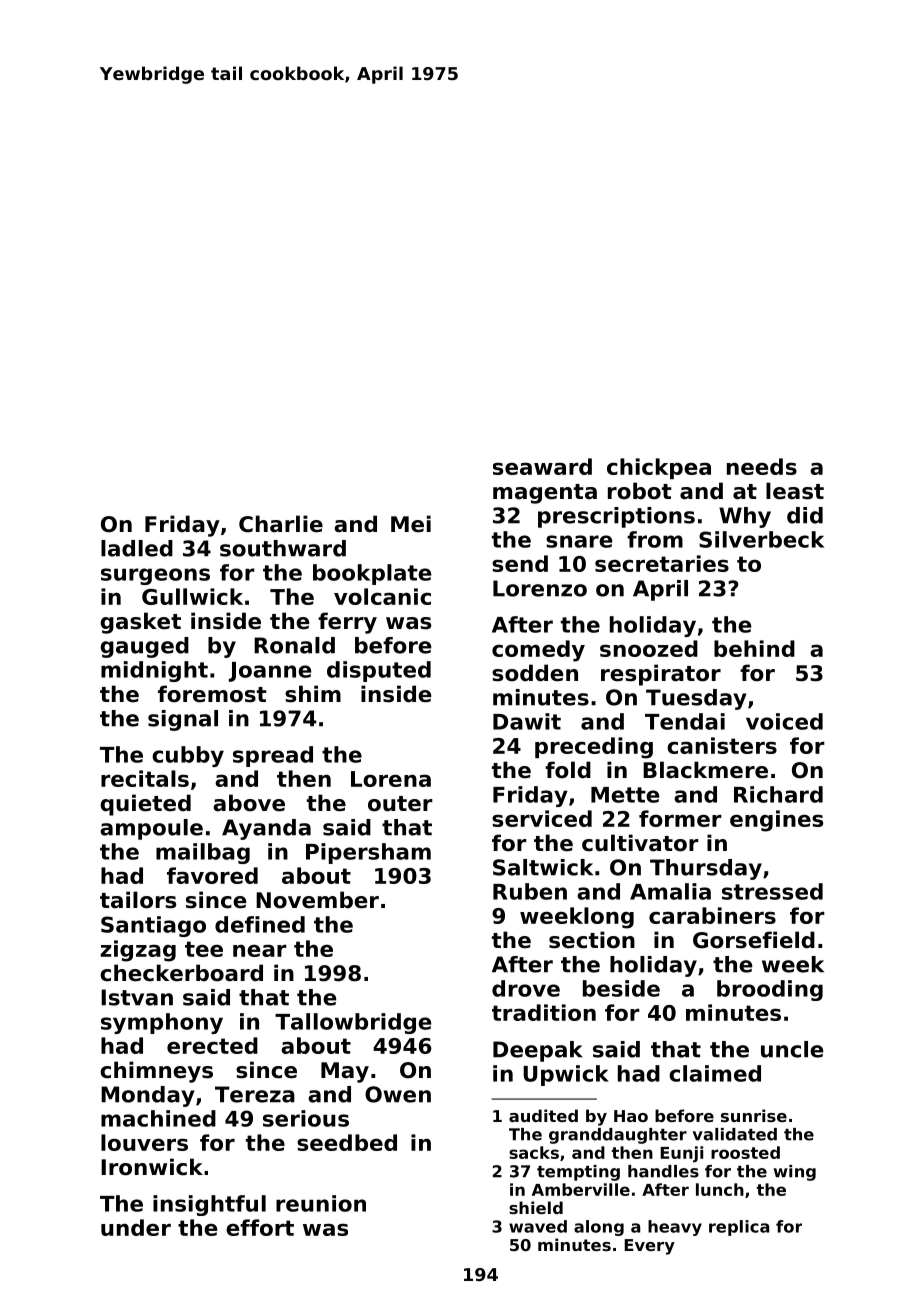  What do you see at coordinates (540, 588) in the screenshot?
I see `Lorenzo` at bounding box center [540, 588].
